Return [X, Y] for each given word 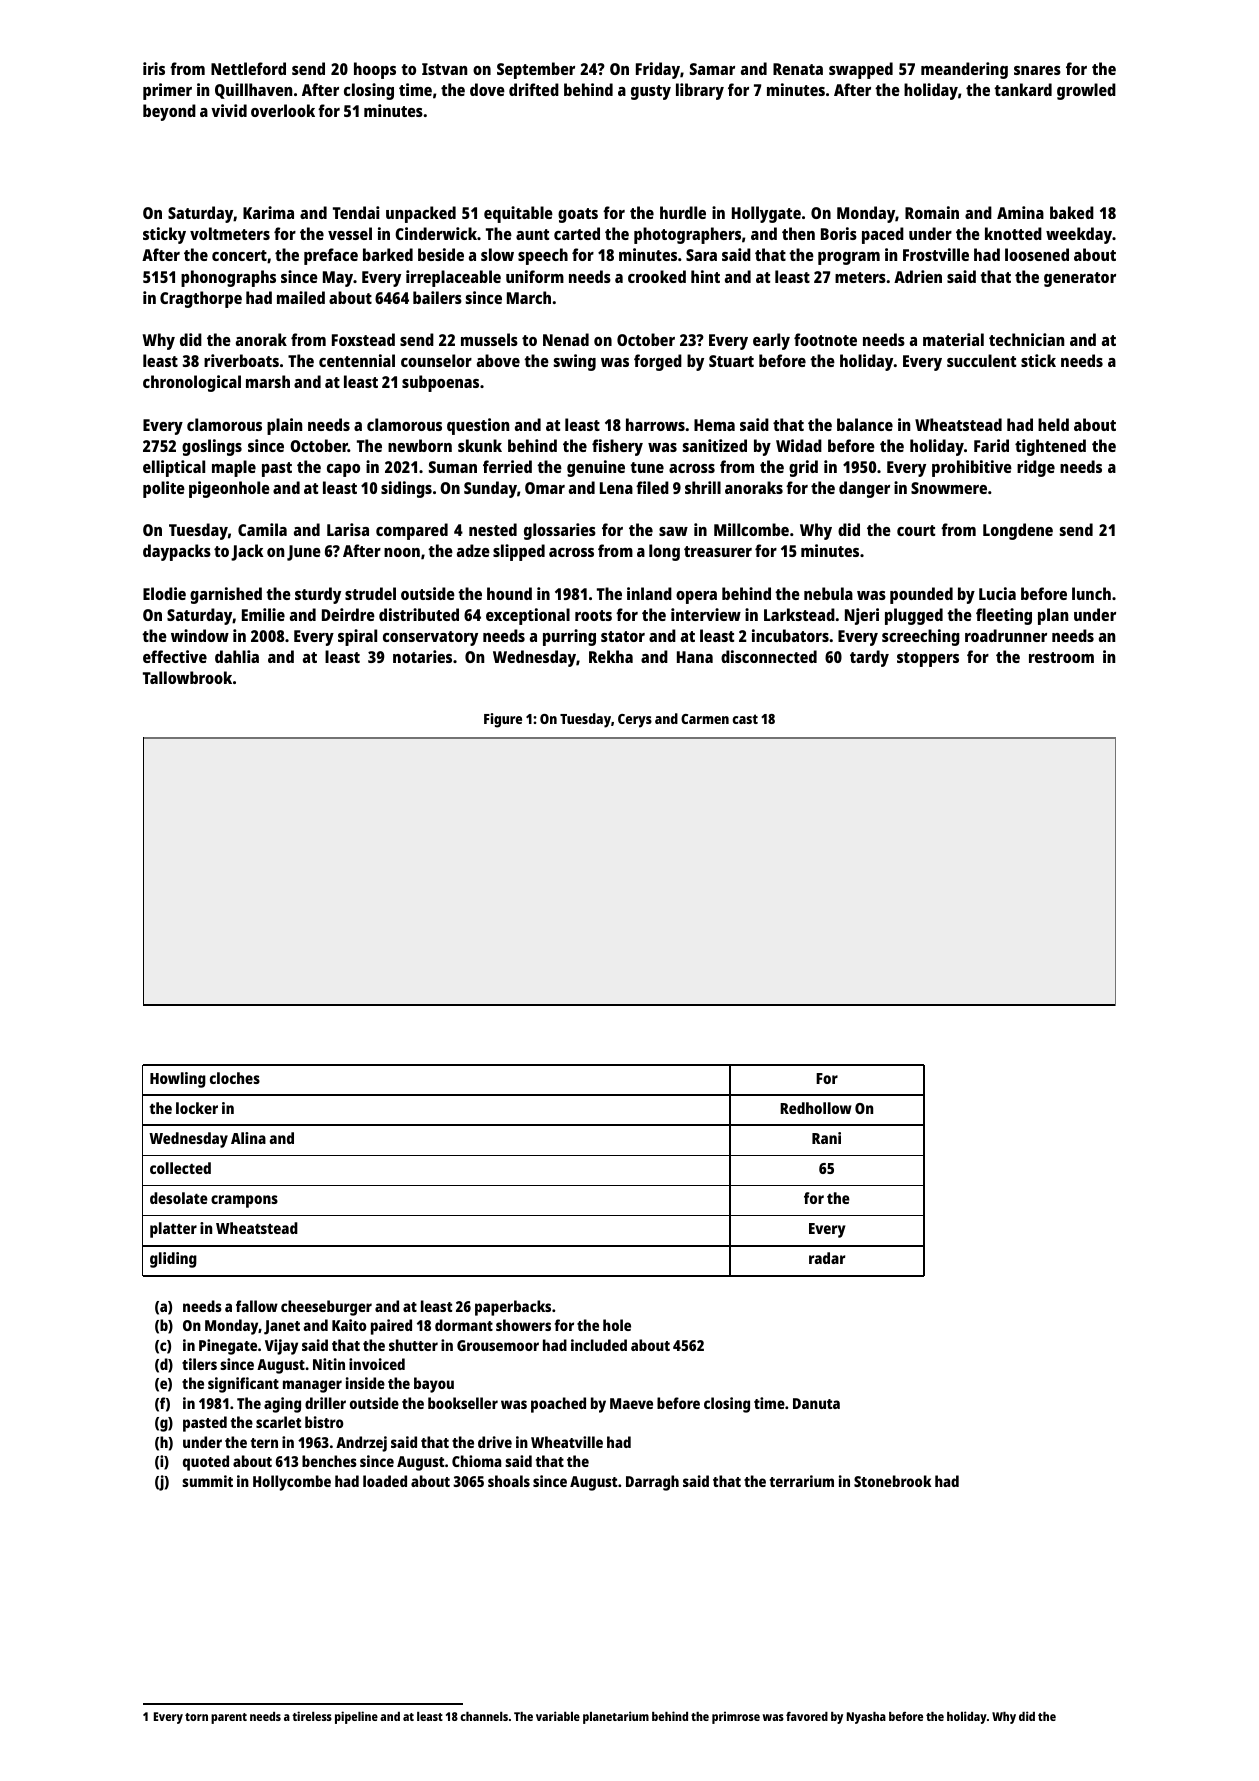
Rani [826, 1138]
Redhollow [816, 1108]
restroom [1061, 657]
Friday [658, 70]
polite [164, 489]
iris [154, 68]
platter [173, 1230]
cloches [235, 1078]
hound [509, 593]
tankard [1023, 89]
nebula [828, 593]
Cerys [635, 721]
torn [196, 1717]
